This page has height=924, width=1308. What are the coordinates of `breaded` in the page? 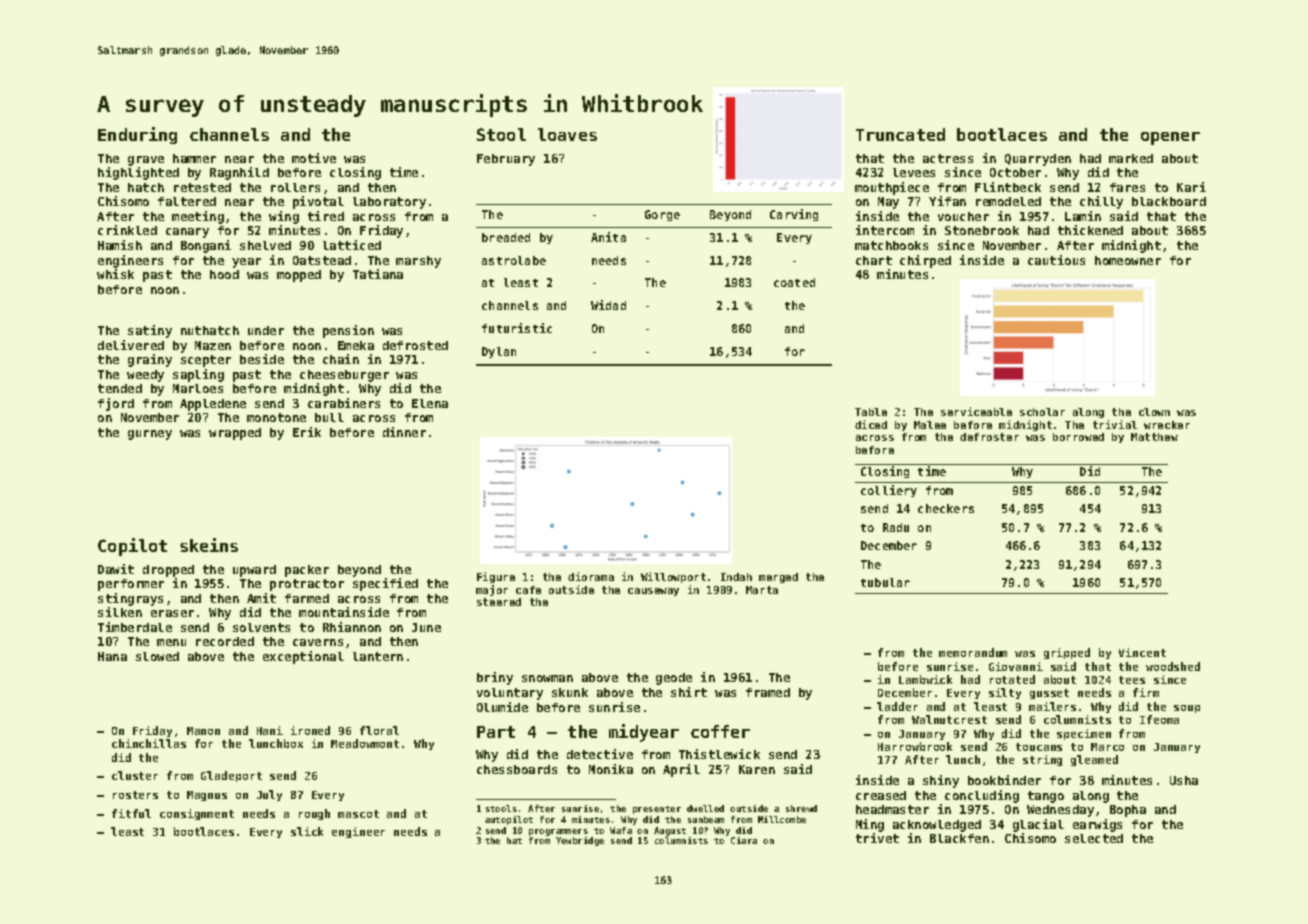 It's located at (506, 237).
